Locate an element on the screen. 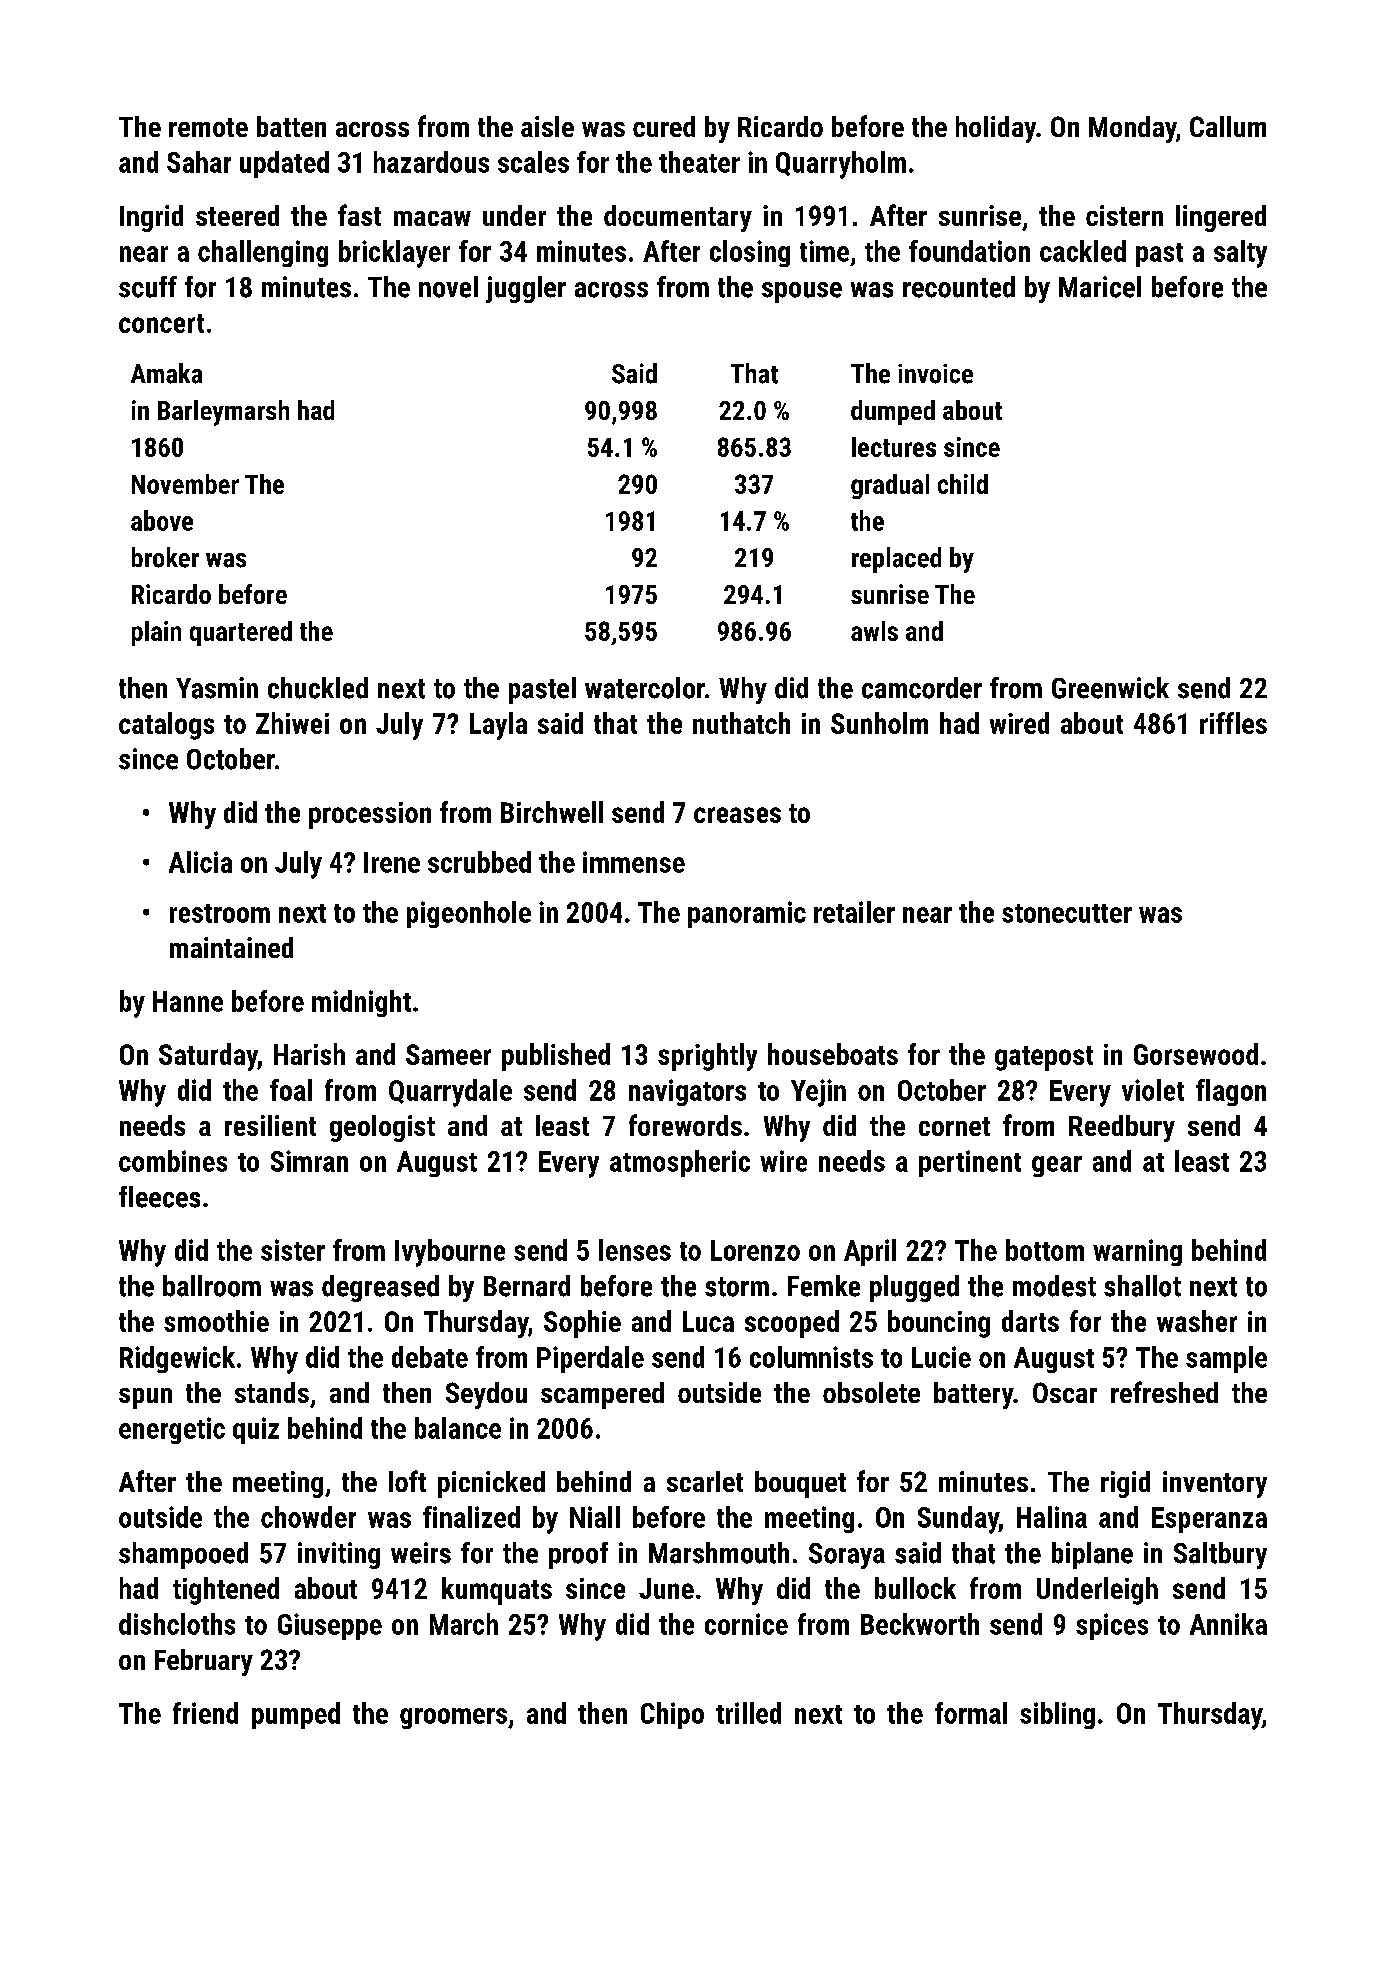 This screenshot has width=1386, height=1969. stonecutter is located at coordinates (1067, 913).
